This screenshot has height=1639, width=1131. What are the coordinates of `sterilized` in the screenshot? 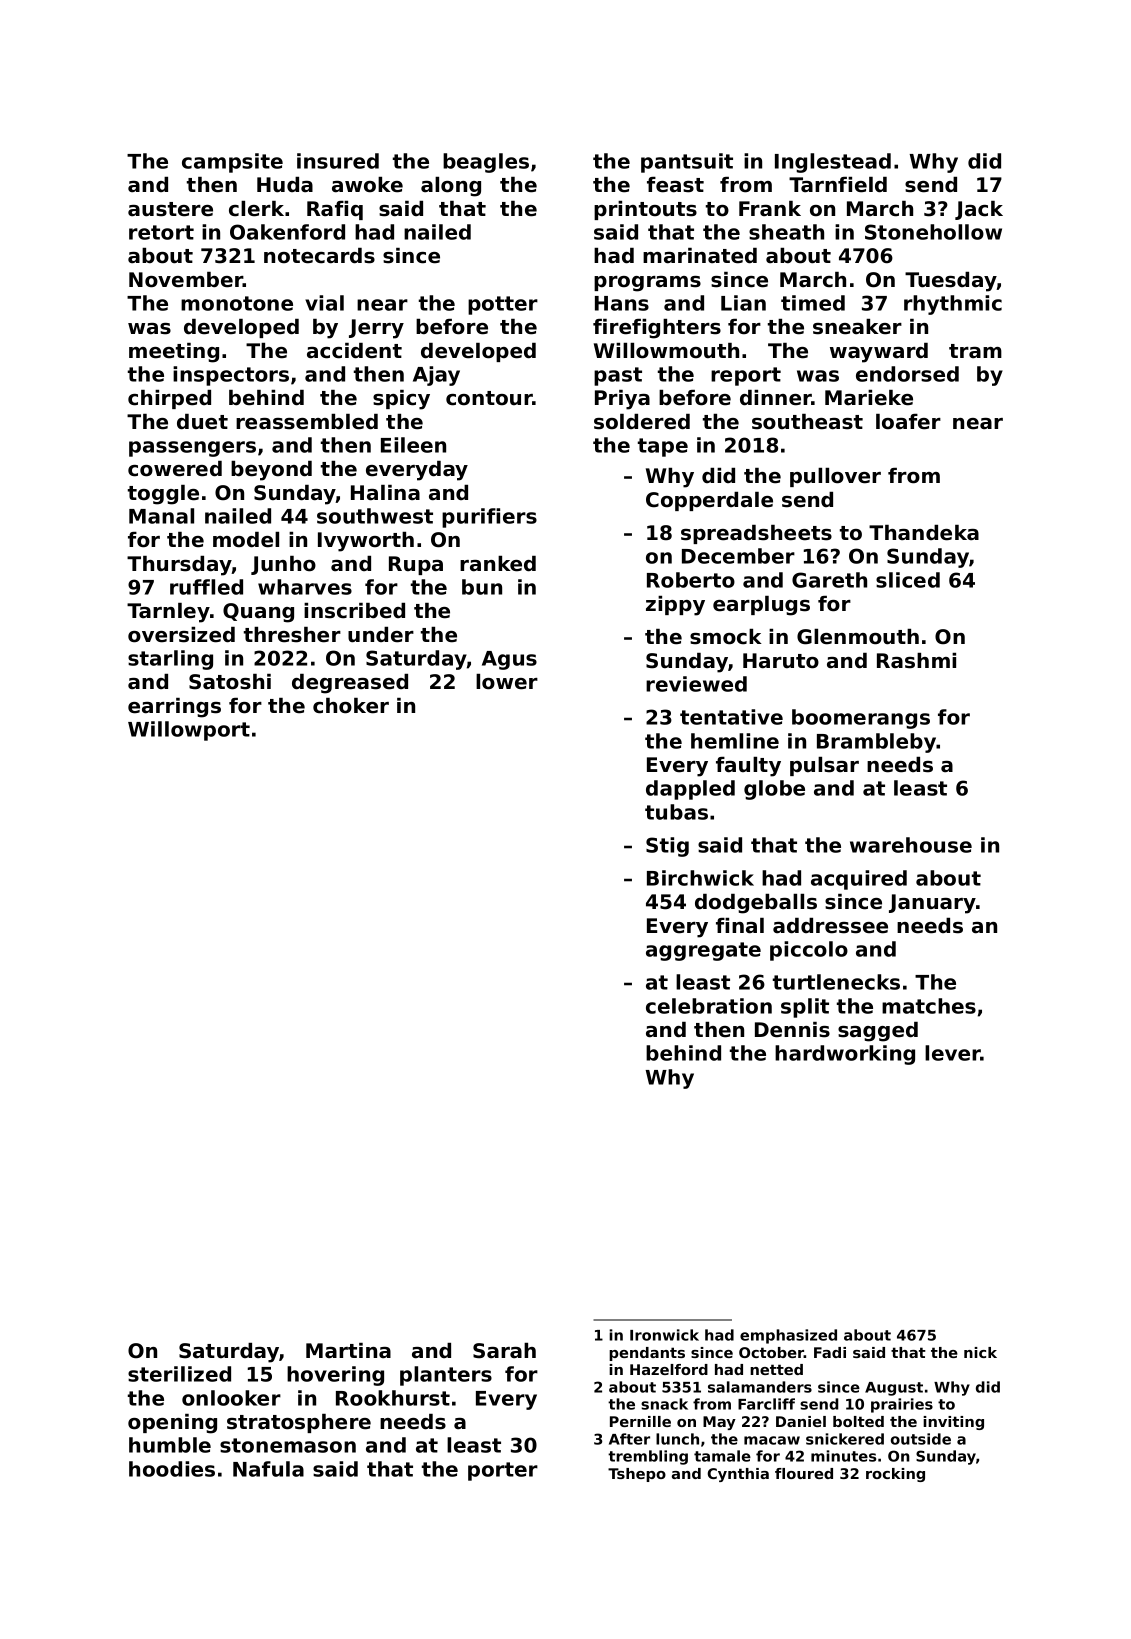 It's located at (179, 1374).
